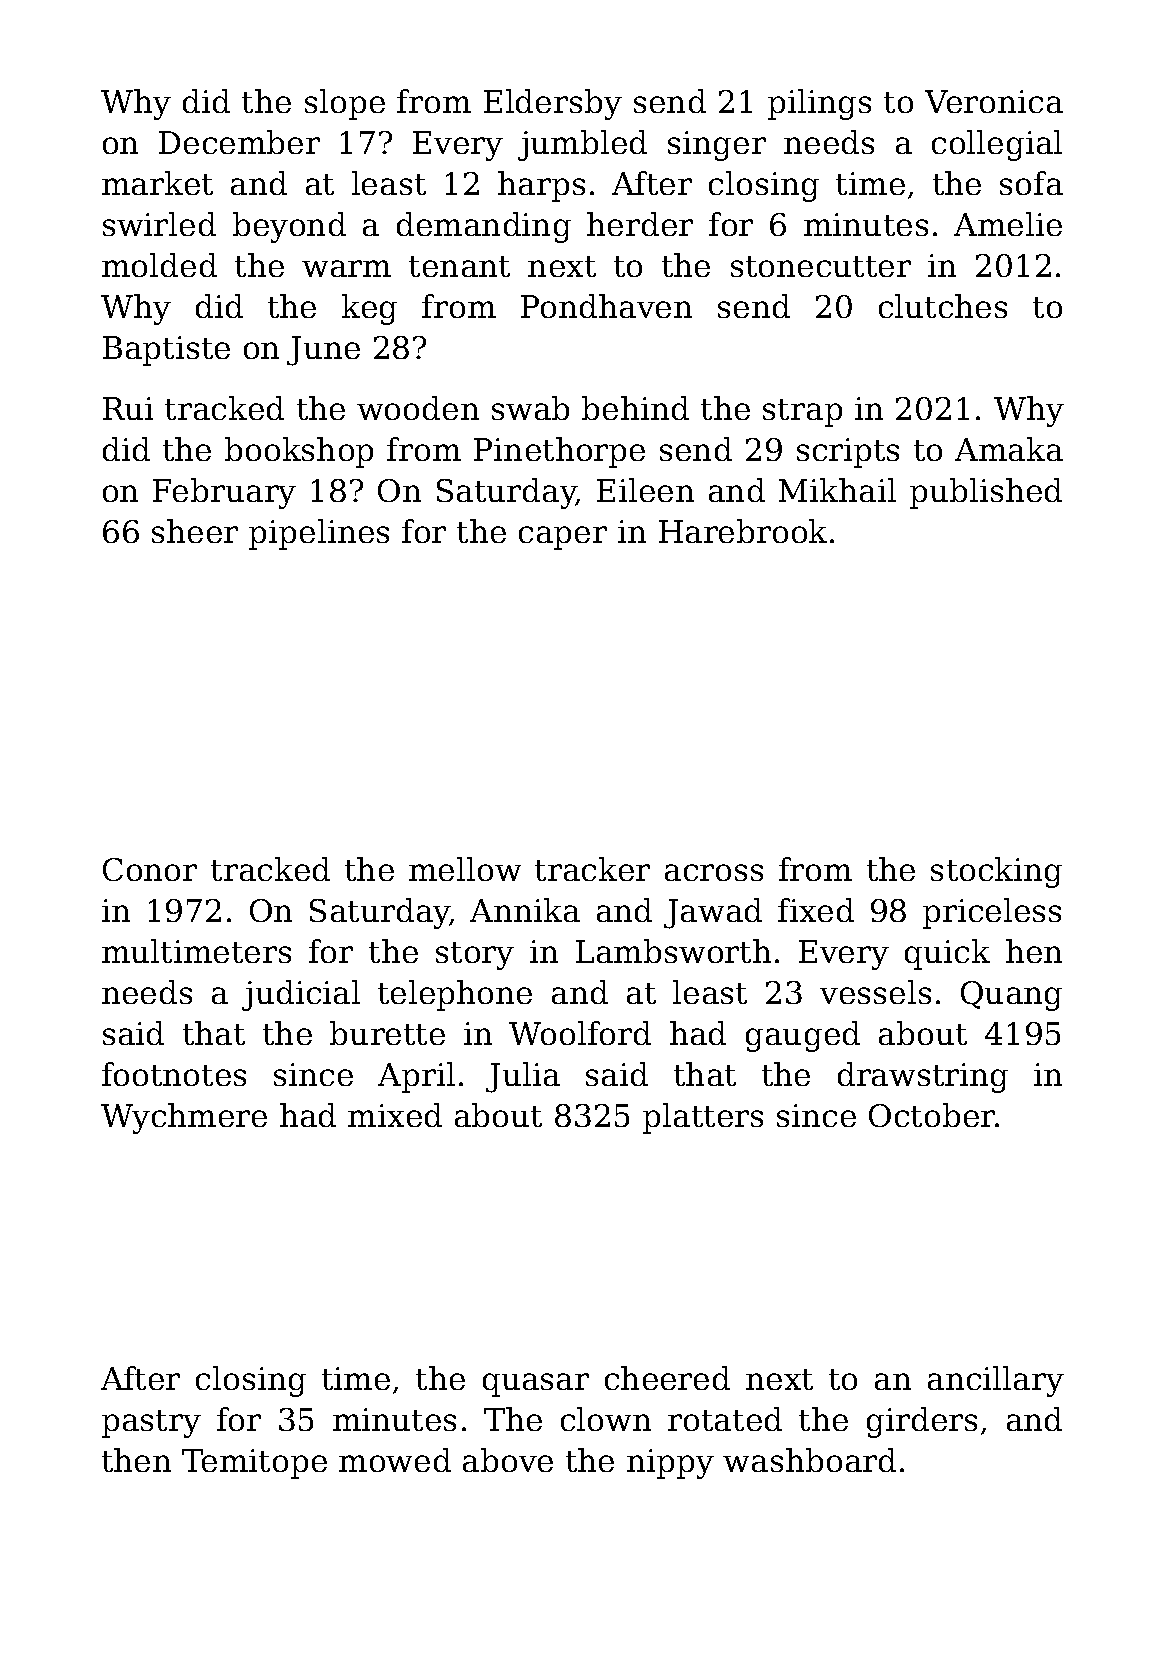 The image size is (1165, 1654). What do you see at coordinates (819, 104) in the screenshot?
I see `pilings` at bounding box center [819, 104].
